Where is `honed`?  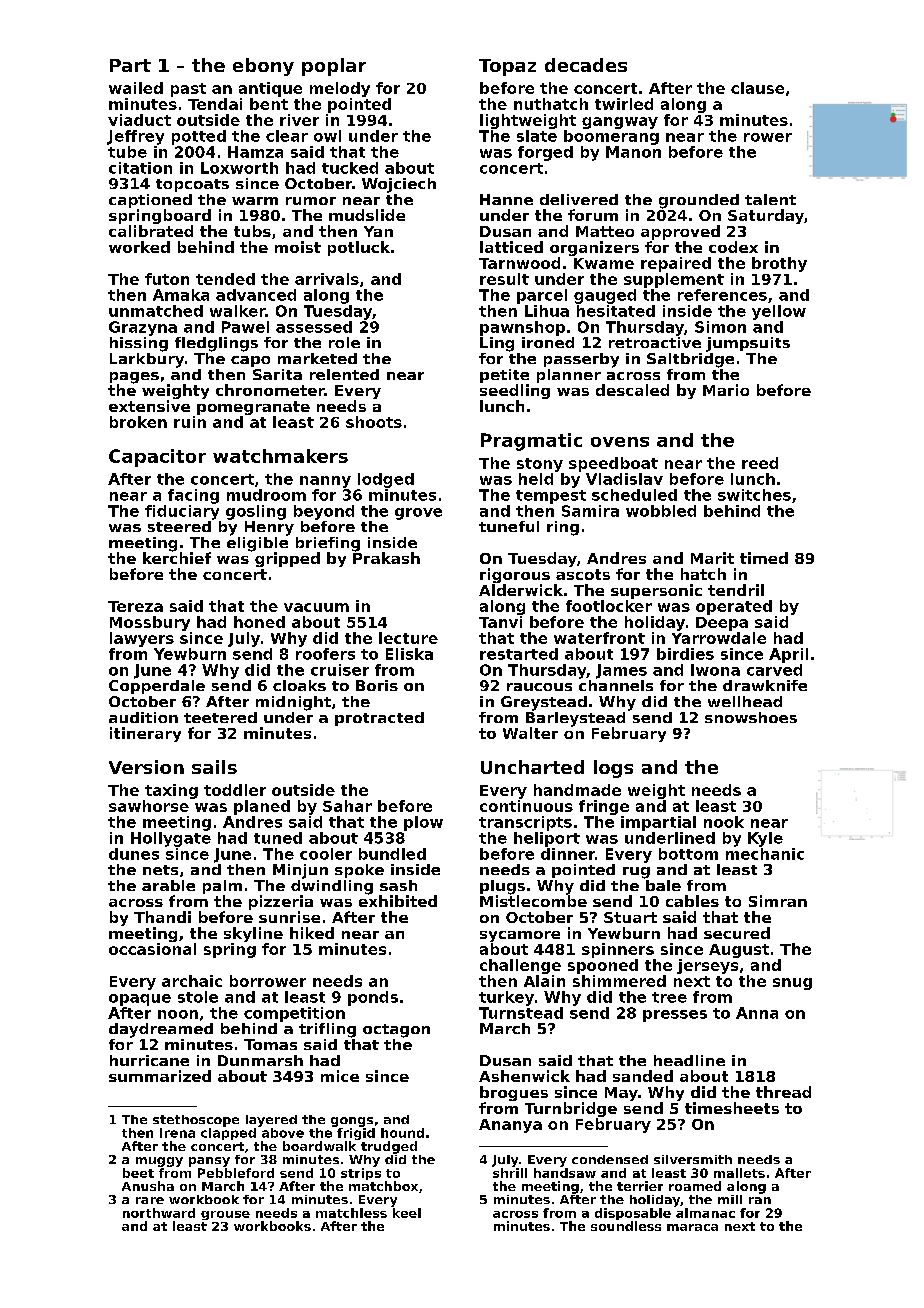 honed is located at coordinates (259, 622).
